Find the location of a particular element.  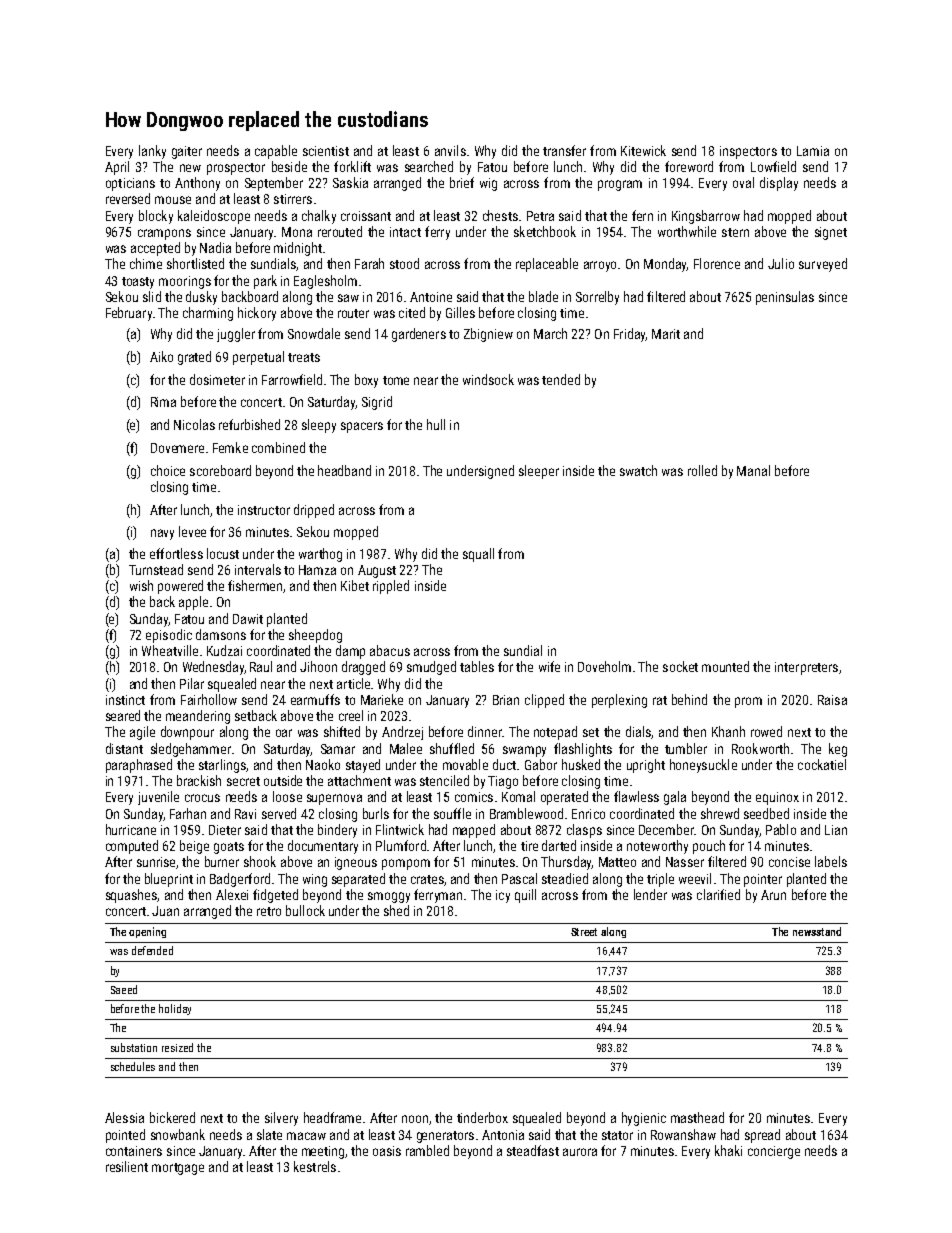

stern is located at coordinates (735, 232).
